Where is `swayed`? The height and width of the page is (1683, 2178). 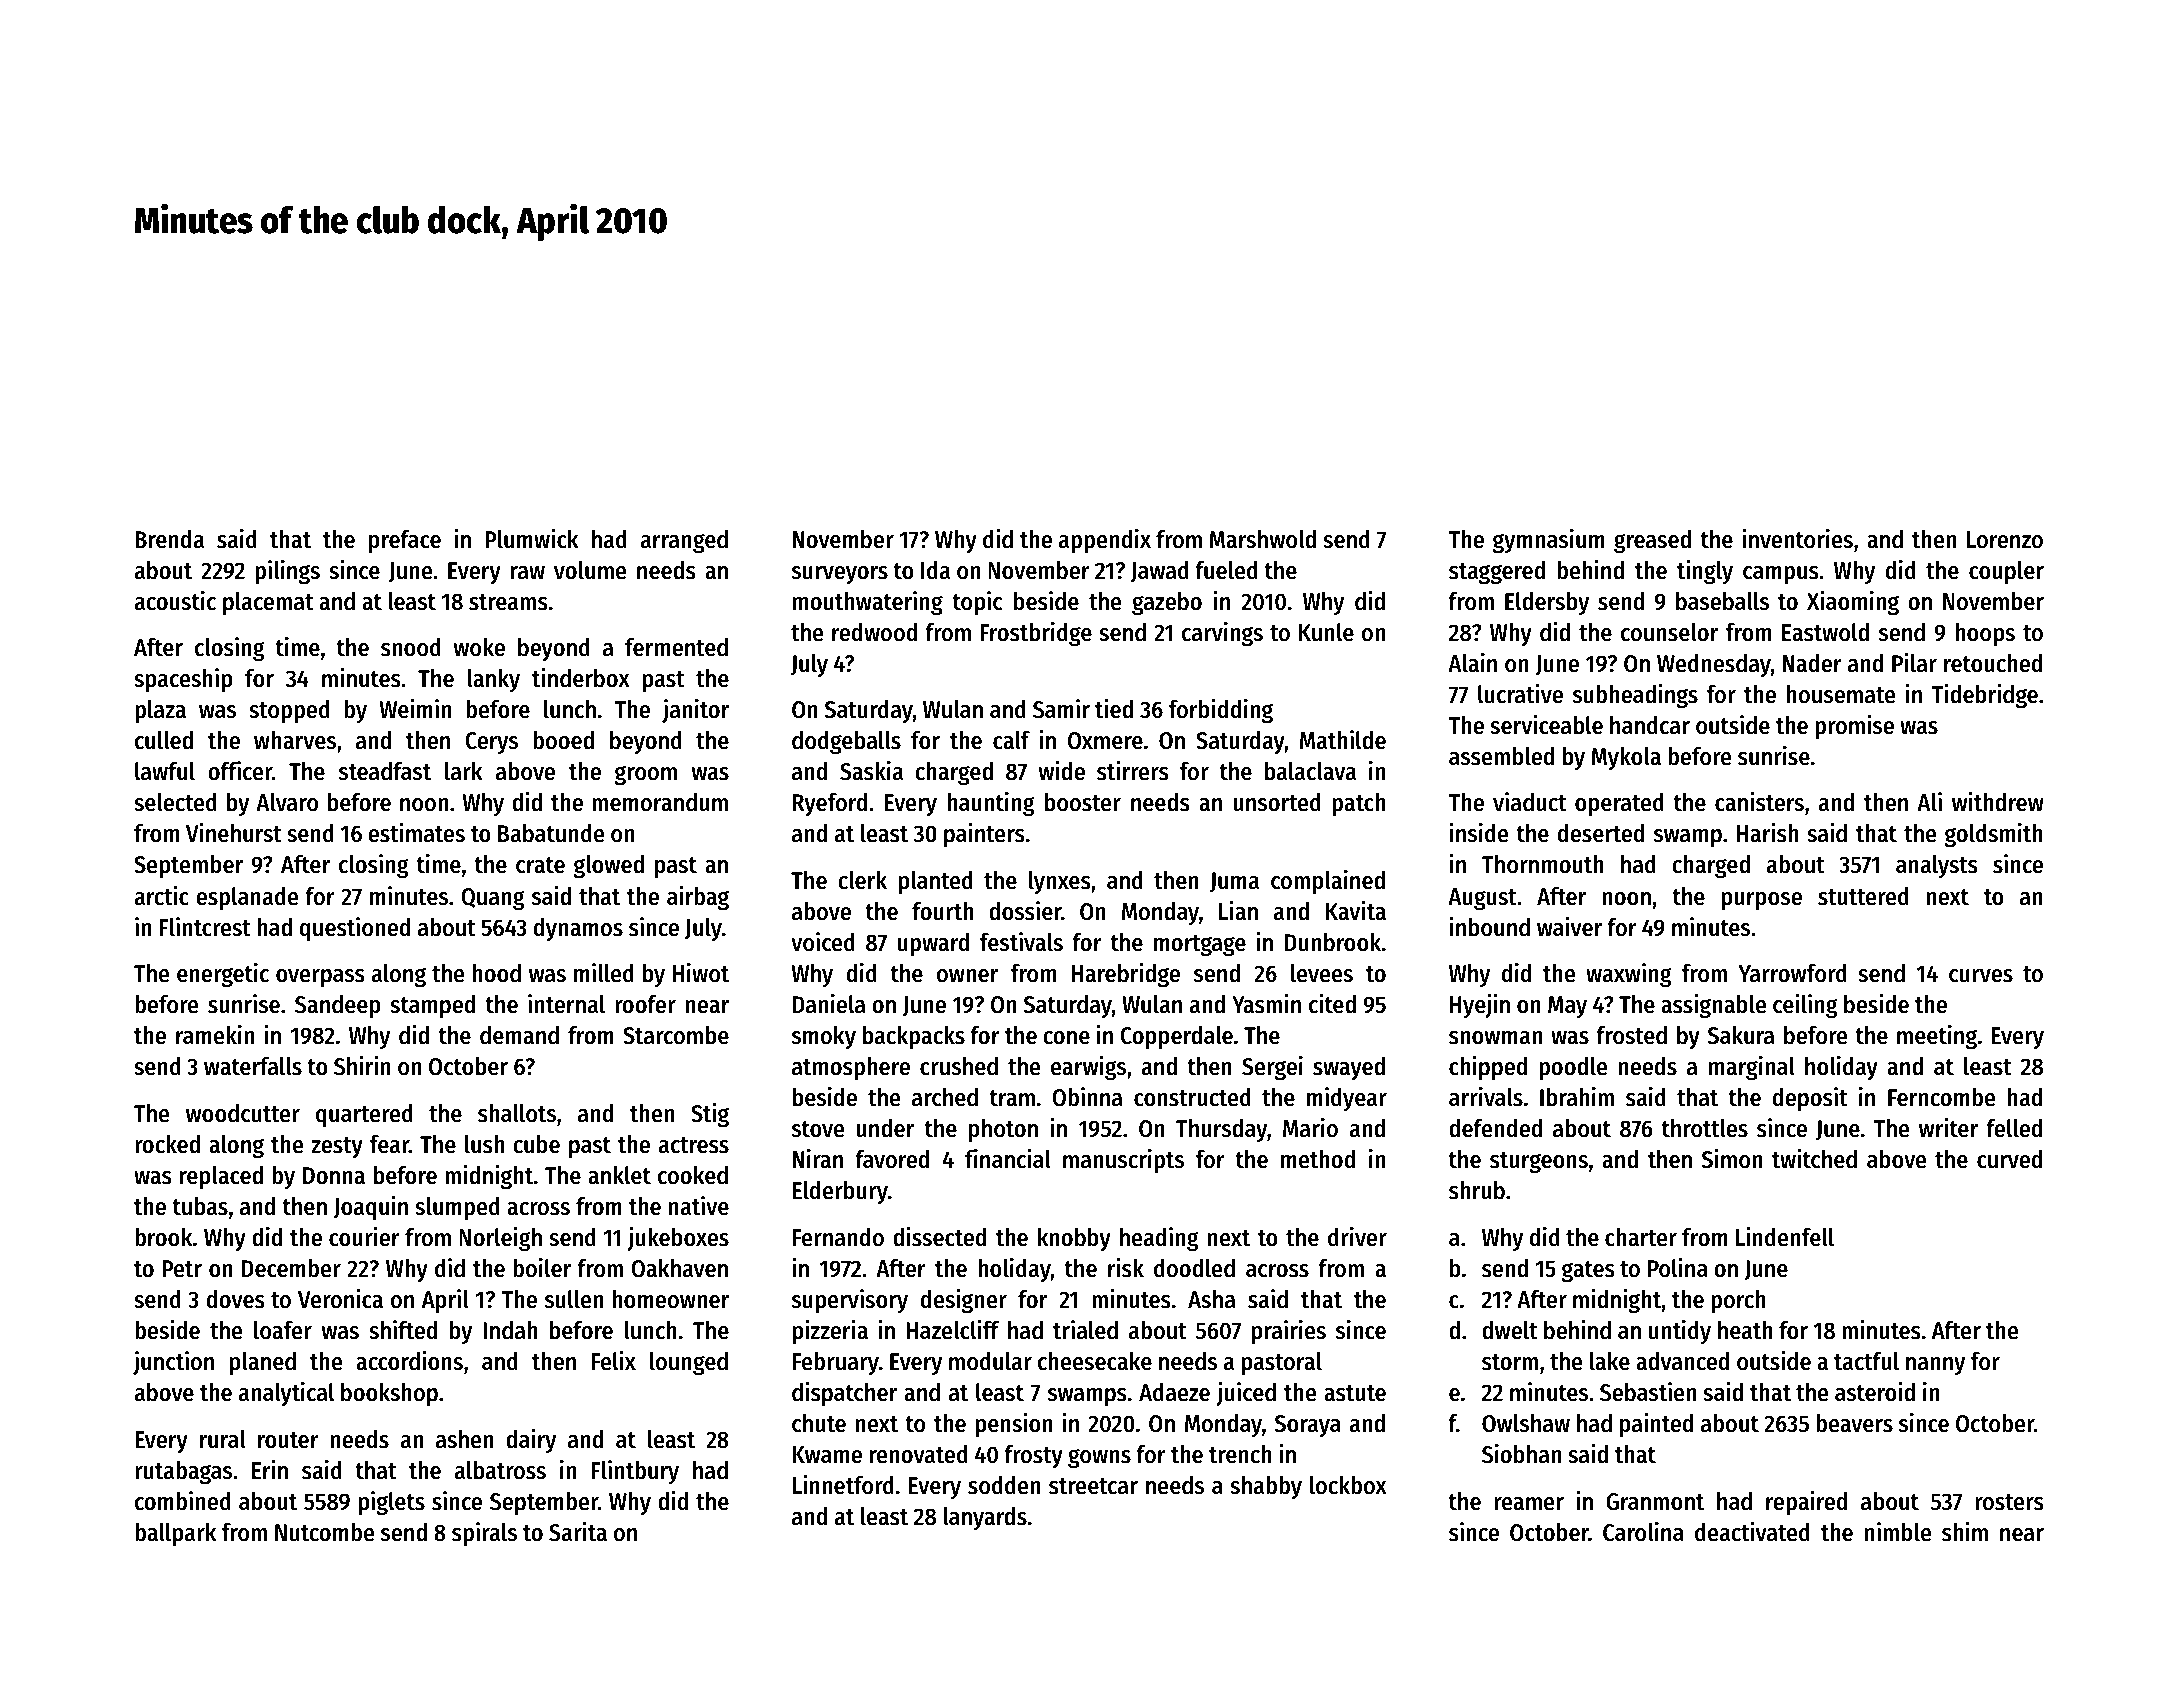 swayed is located at coordinates (1349, 1068).
